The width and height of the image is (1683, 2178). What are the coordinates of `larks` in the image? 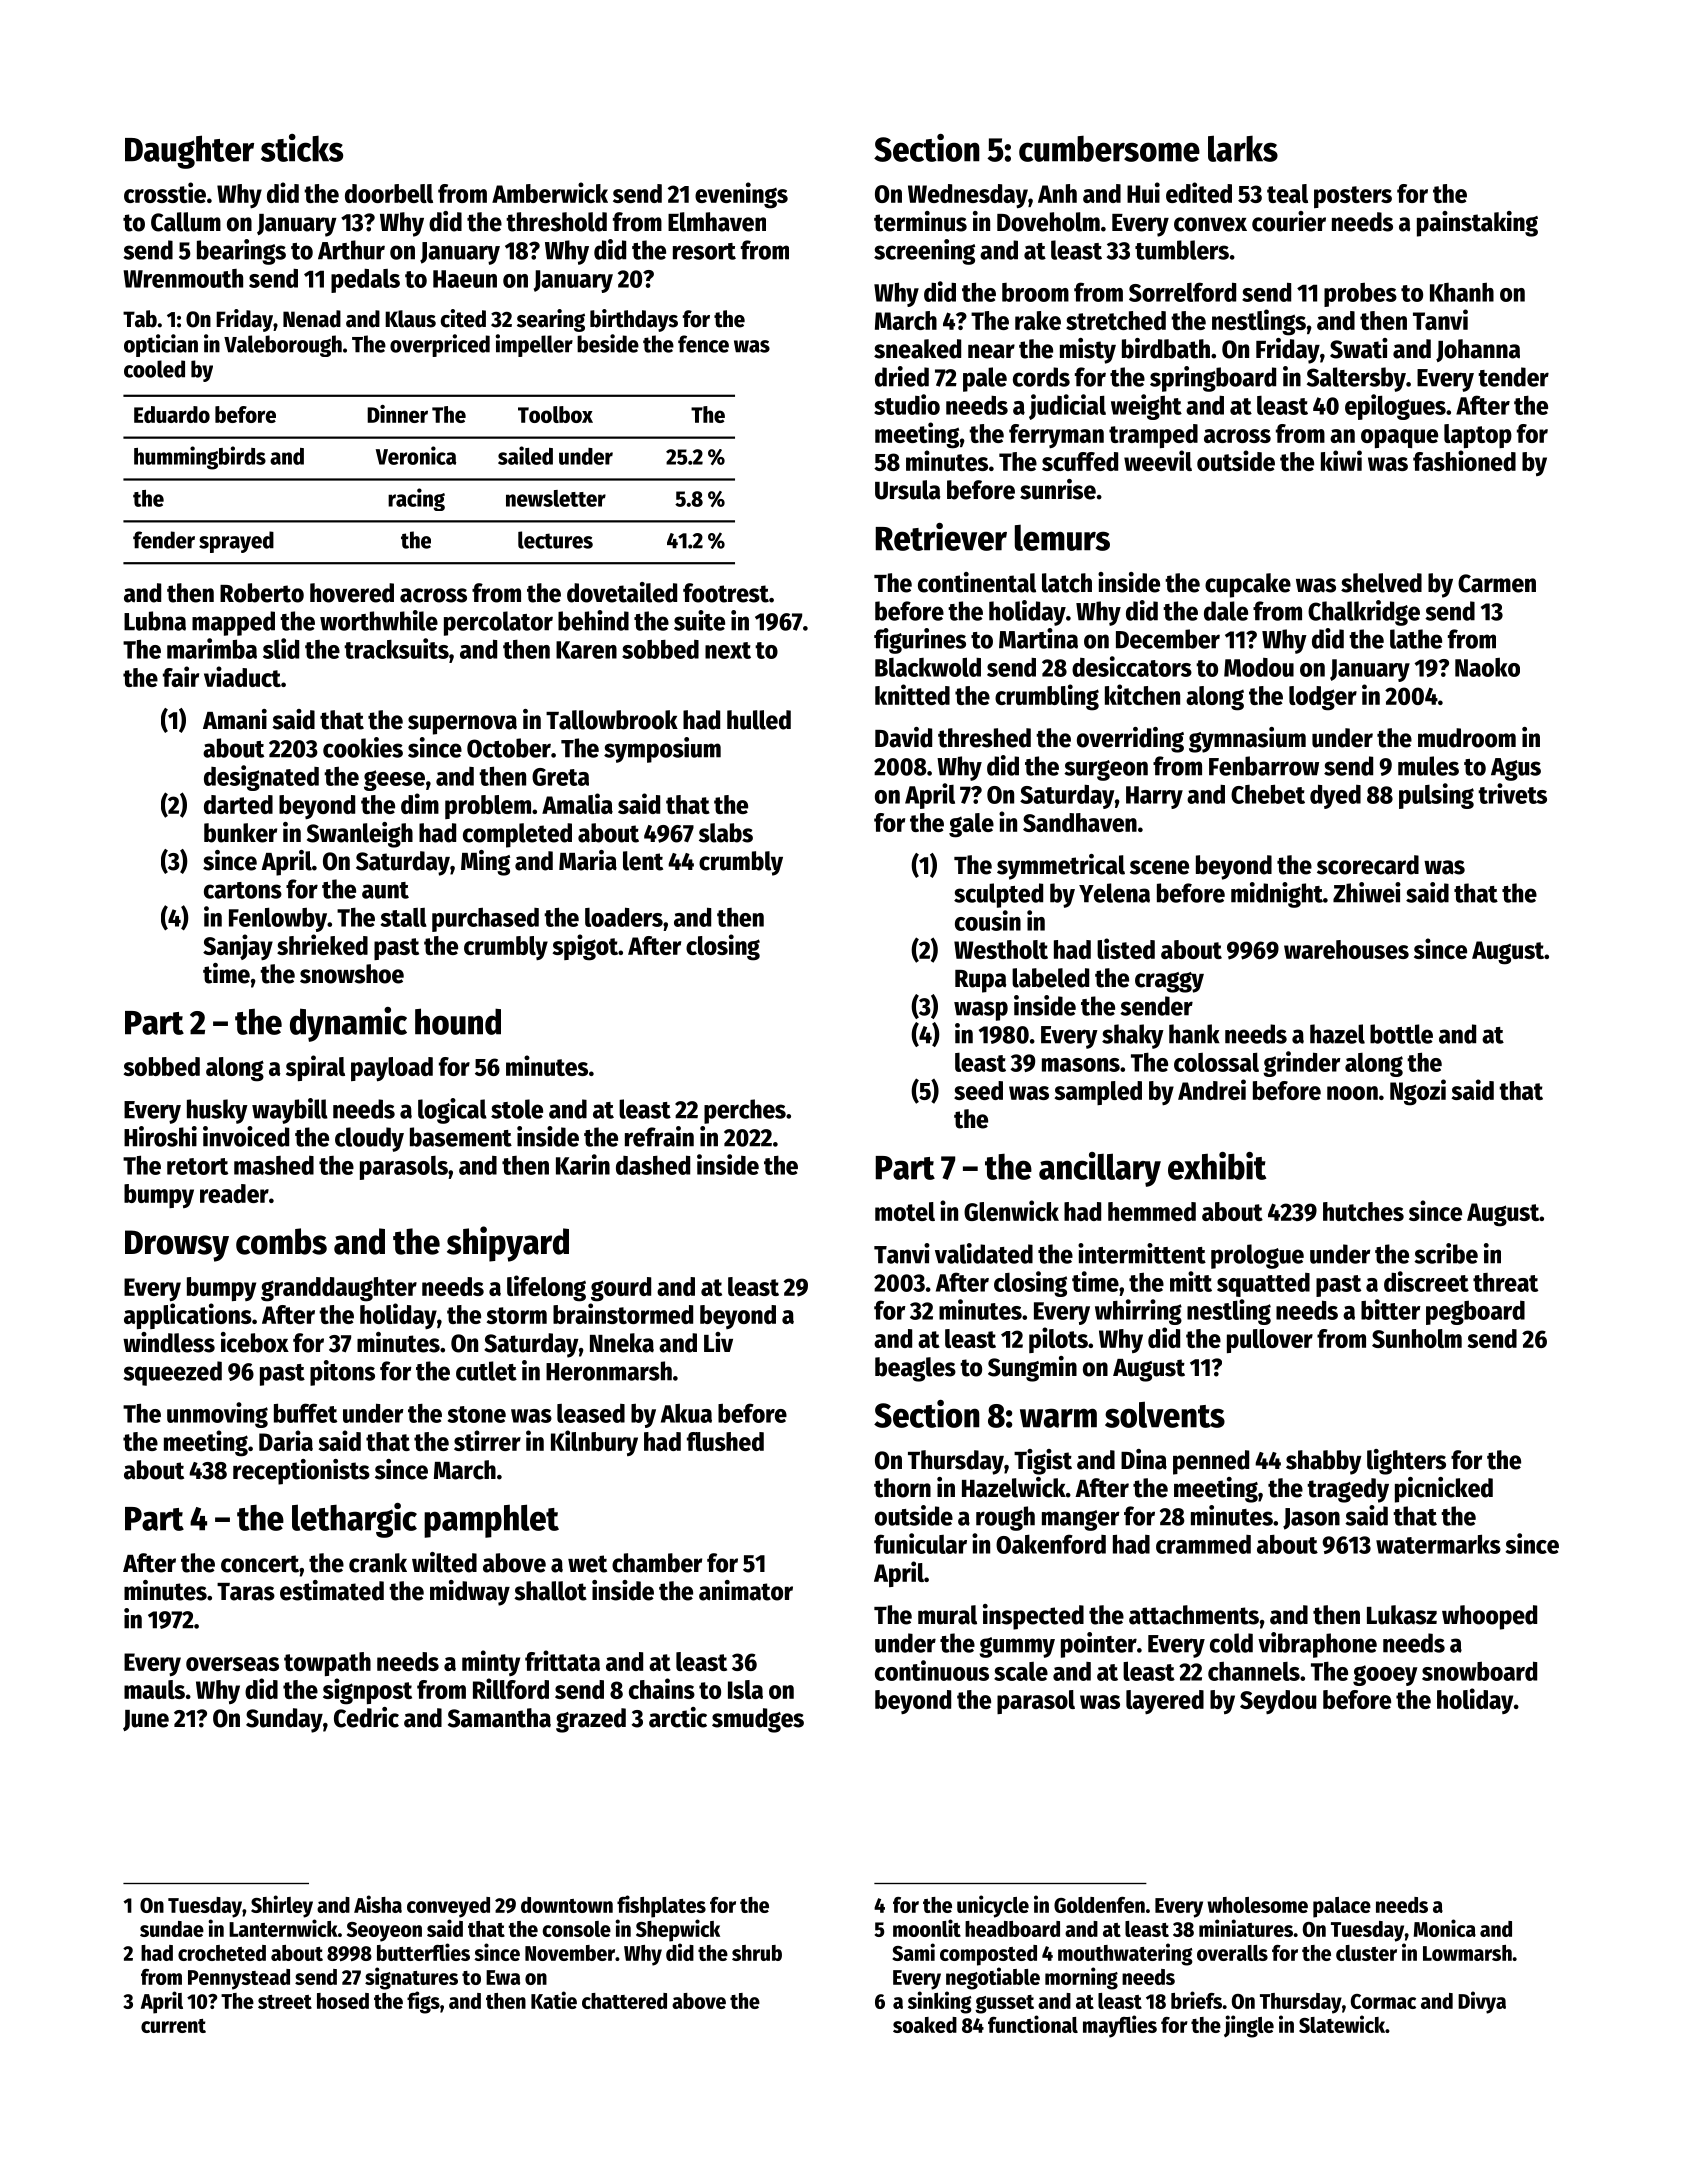 It's located at (1243, 148).
